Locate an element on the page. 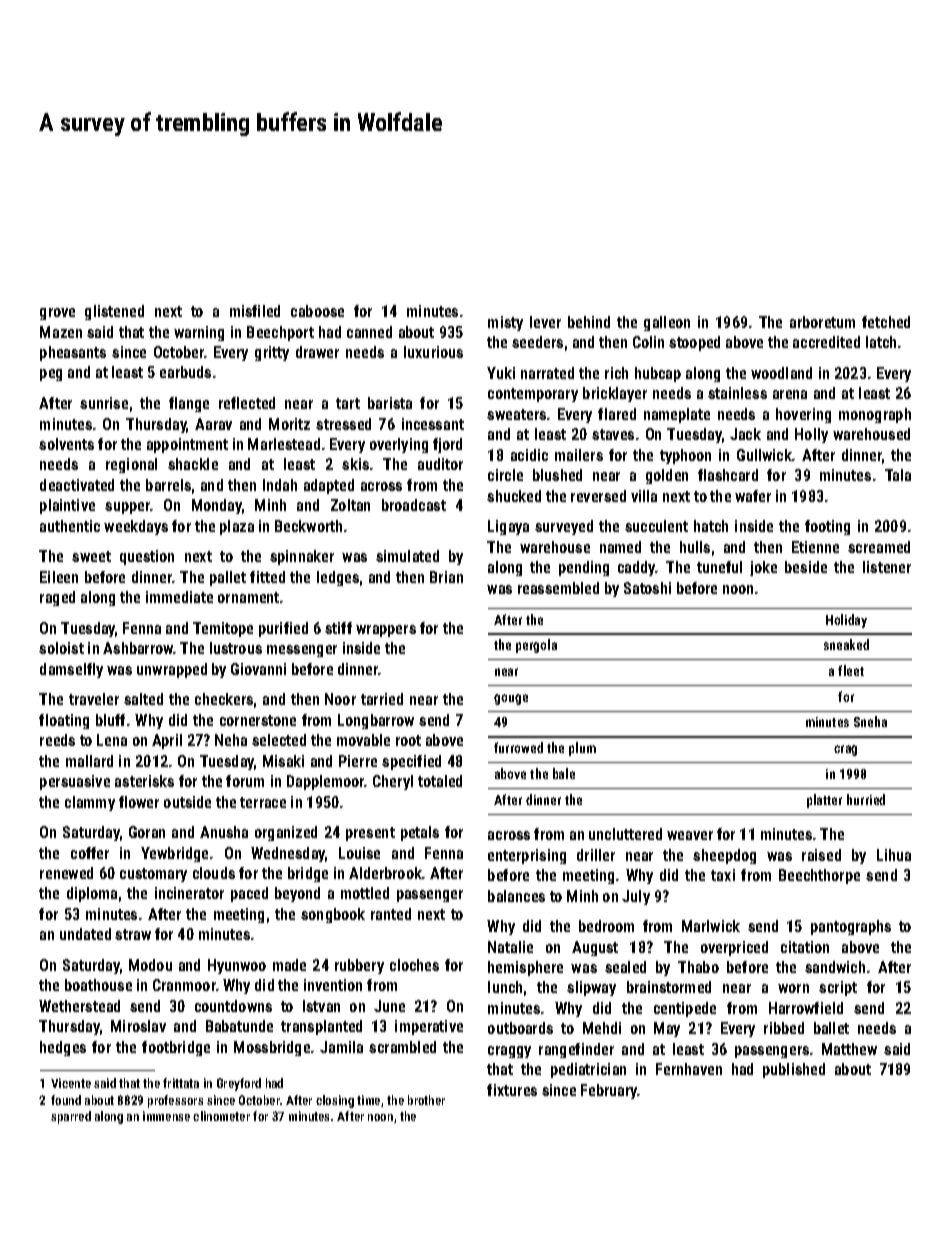 The height and width of the image is (1233, 952). warning is located at coordinates (199, 333).
